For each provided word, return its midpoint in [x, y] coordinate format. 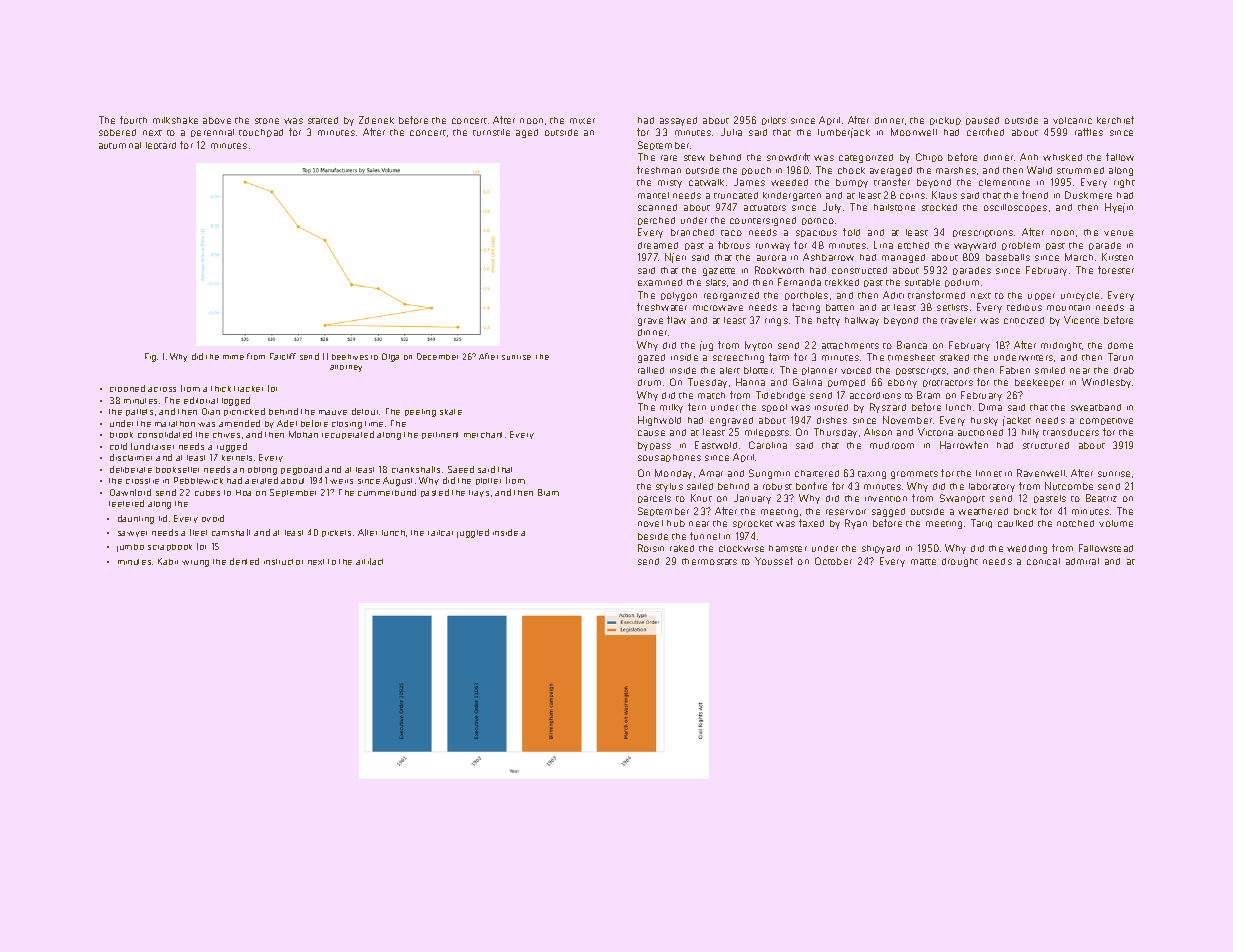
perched [656, 221]
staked [954, 357]
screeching [738, 358]
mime [233, 357]
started [323, 120]
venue [1118, 233]
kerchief [1115, 120]
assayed [678, 121]
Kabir [168, 561]
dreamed [658, 245]
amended [239, 423]
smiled [1050, 370]
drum [649, 382]
